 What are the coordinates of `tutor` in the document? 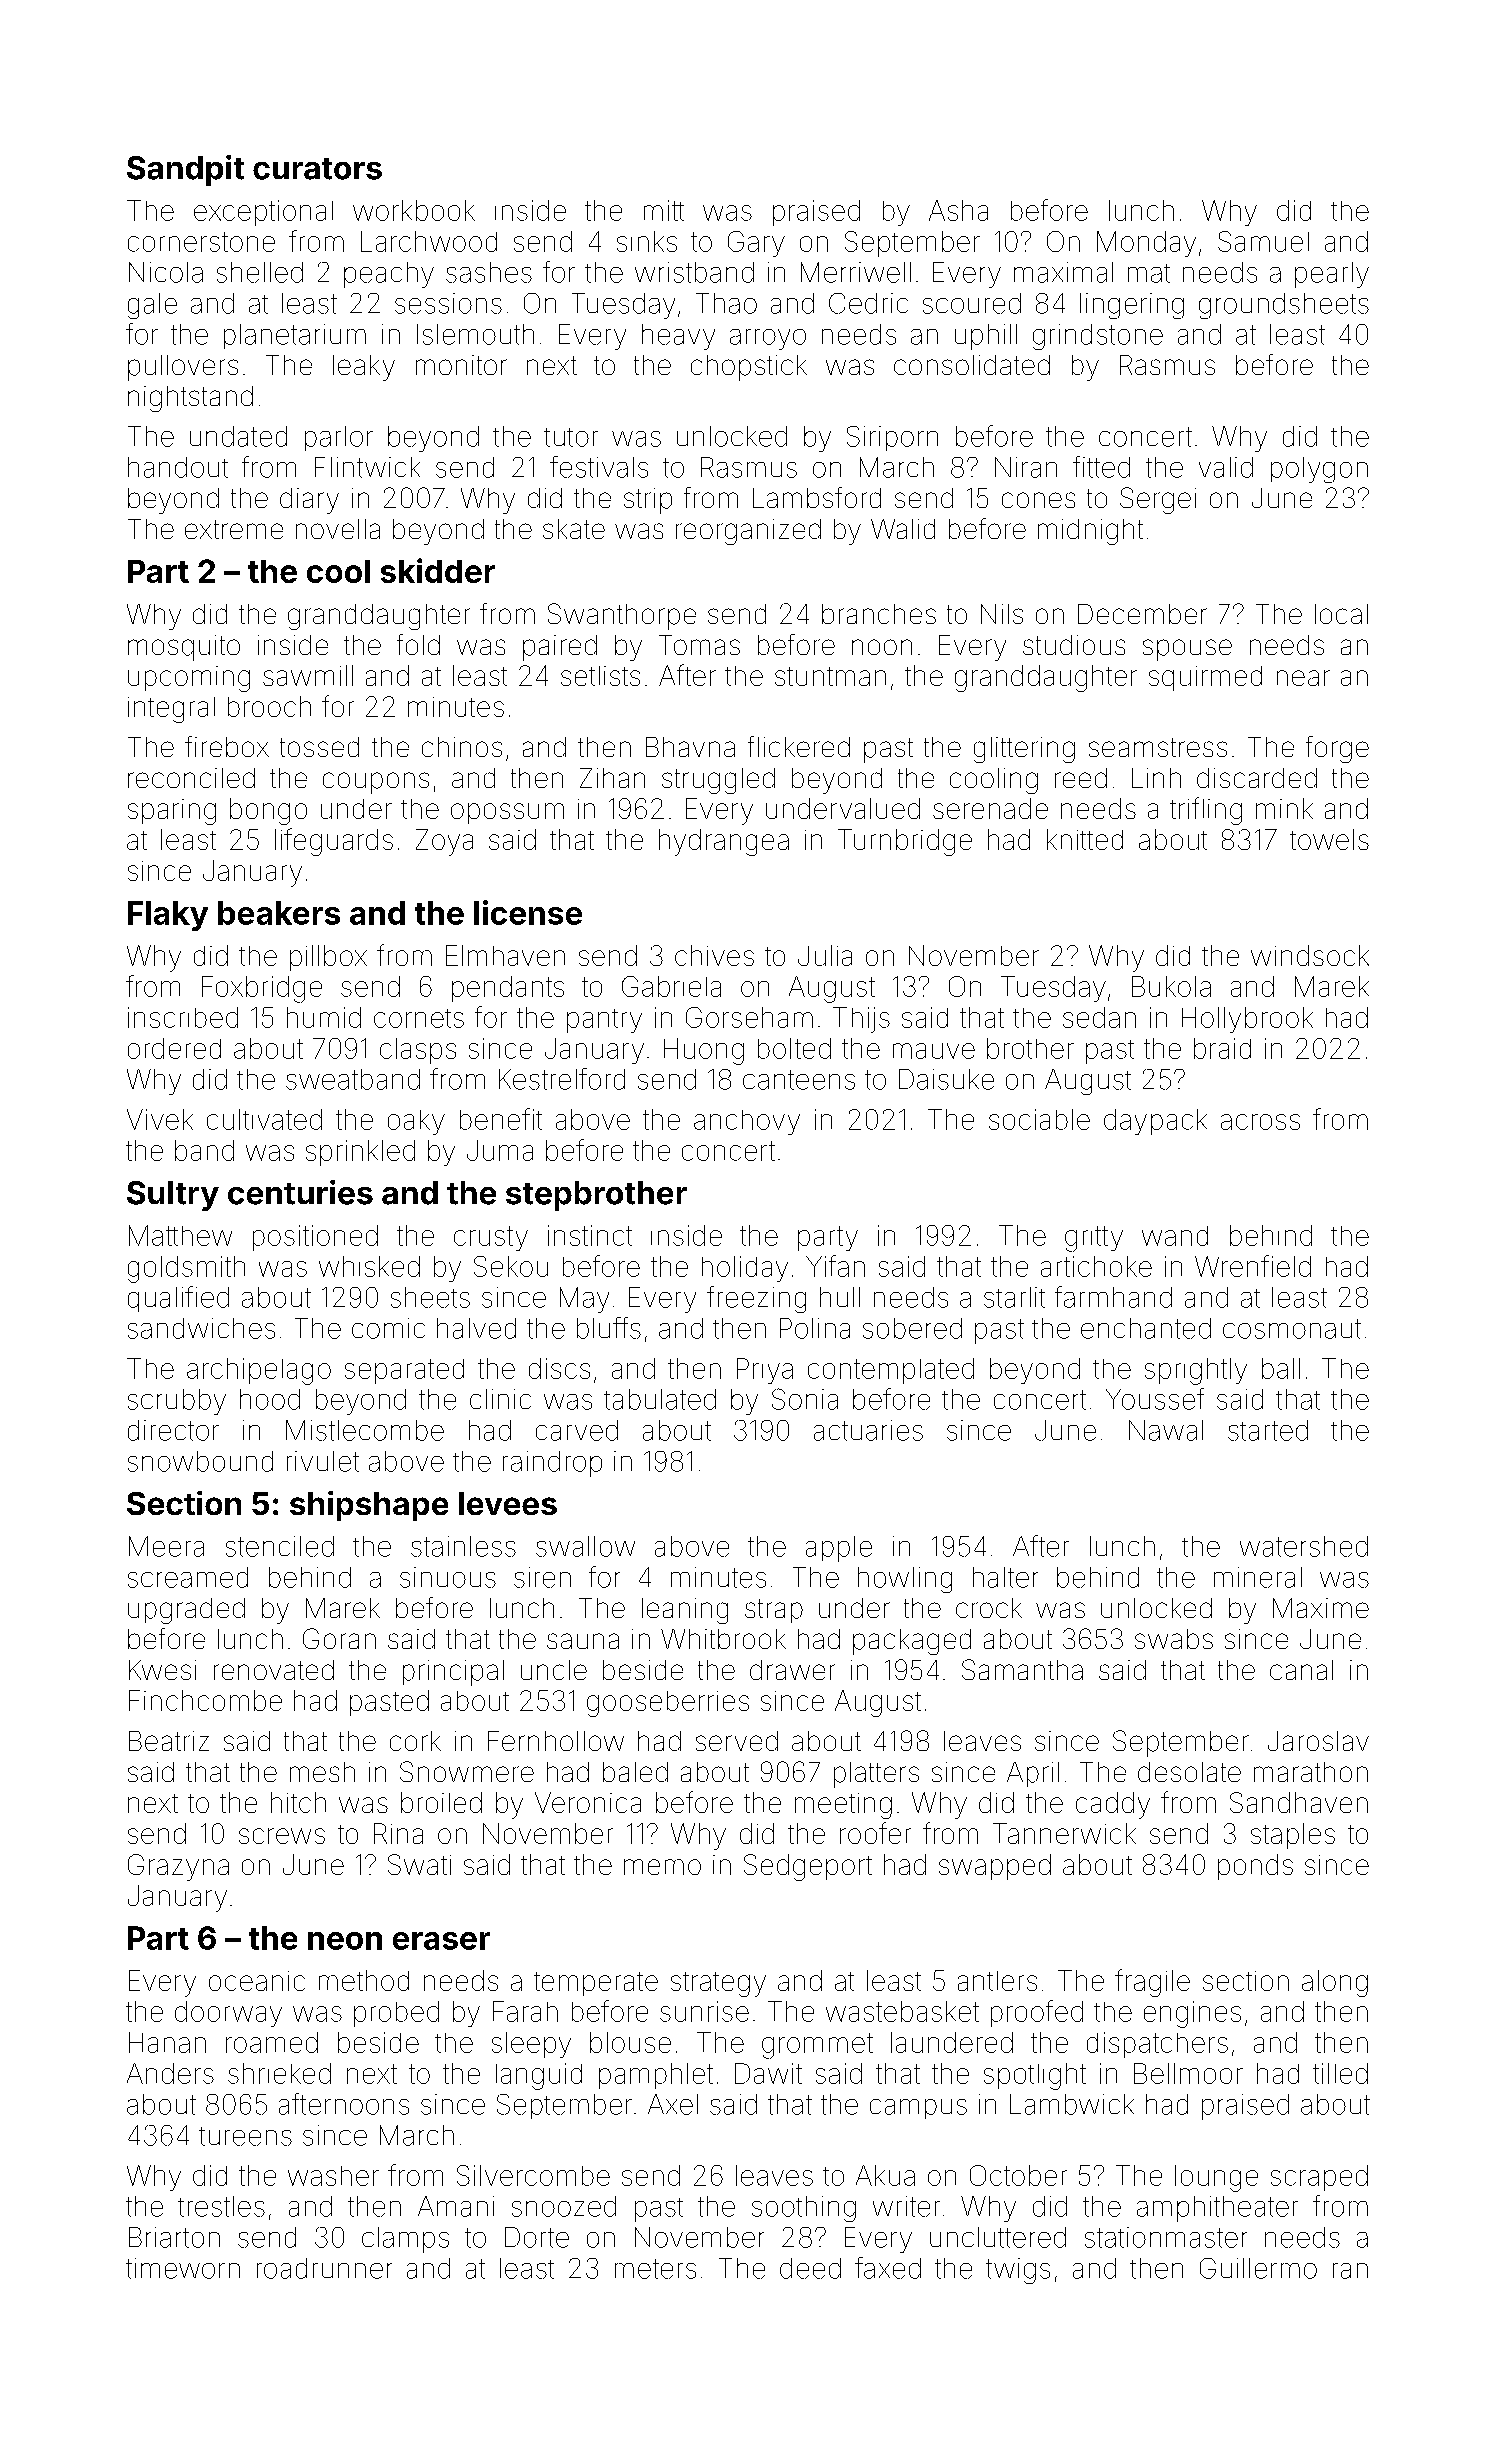 It's located at (571, 437).
